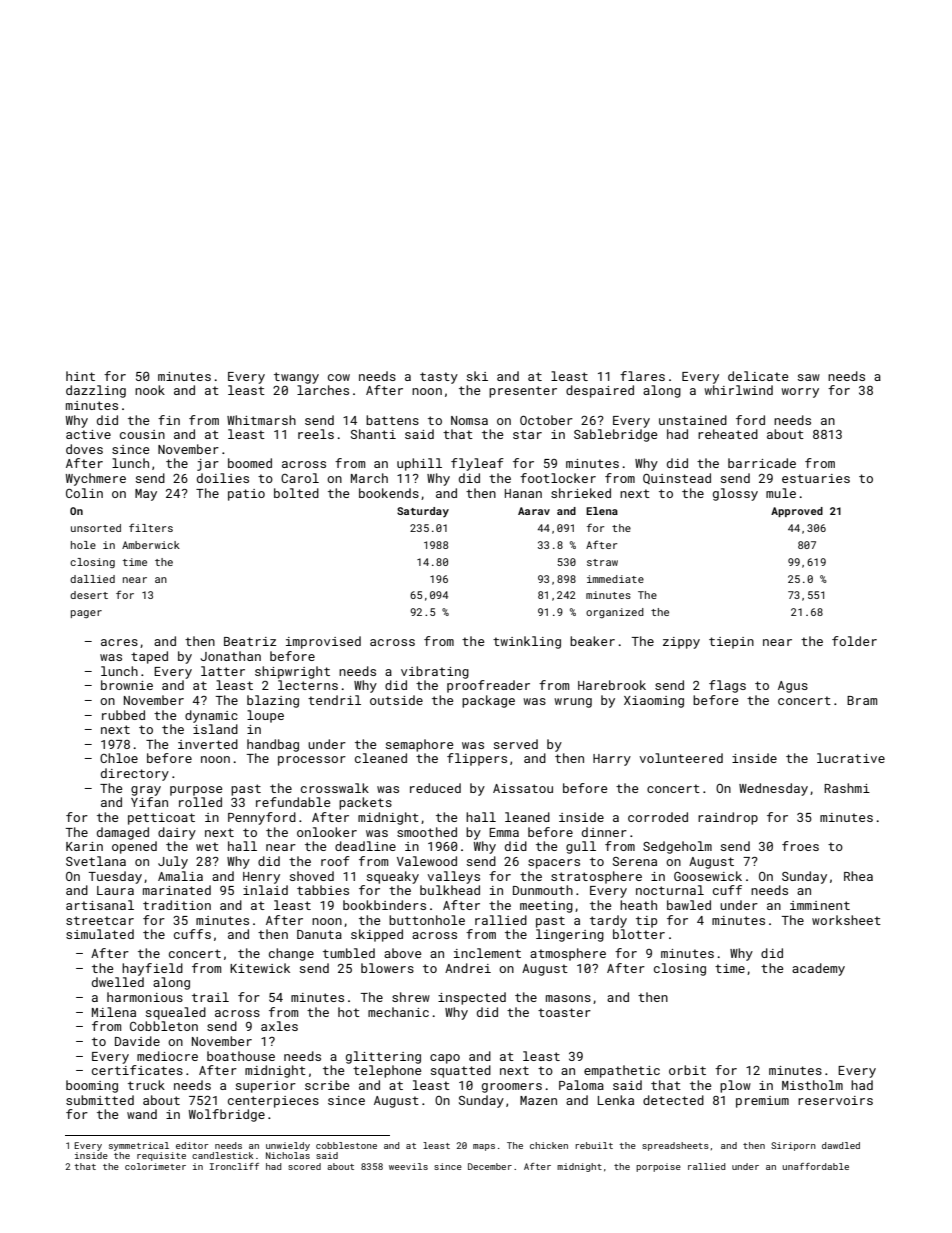 The image size is (952, 1233). I want to click on weevils, so click(408, 1166).
